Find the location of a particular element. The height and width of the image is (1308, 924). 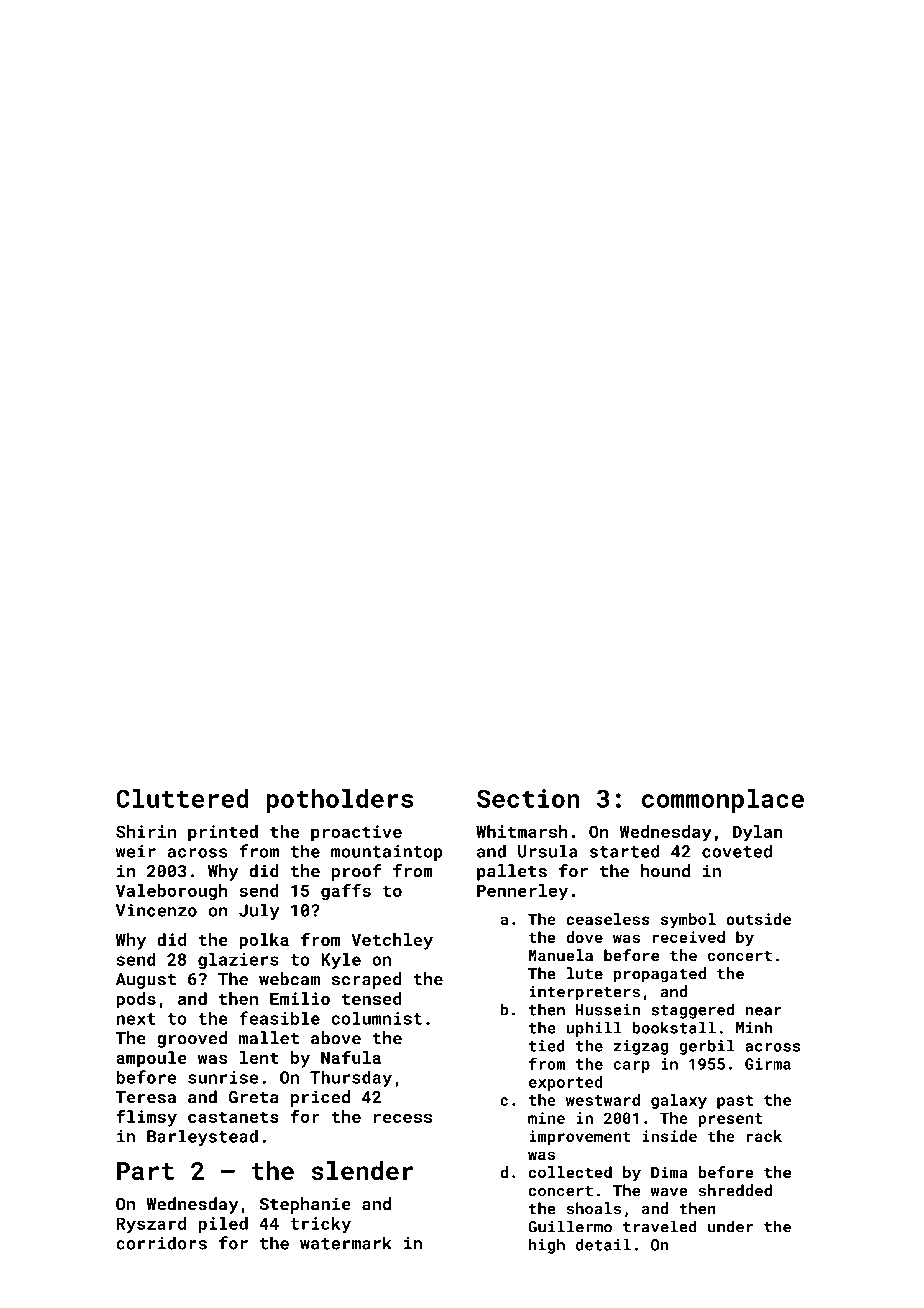

shoals is located at coordinates (594, 1208).
